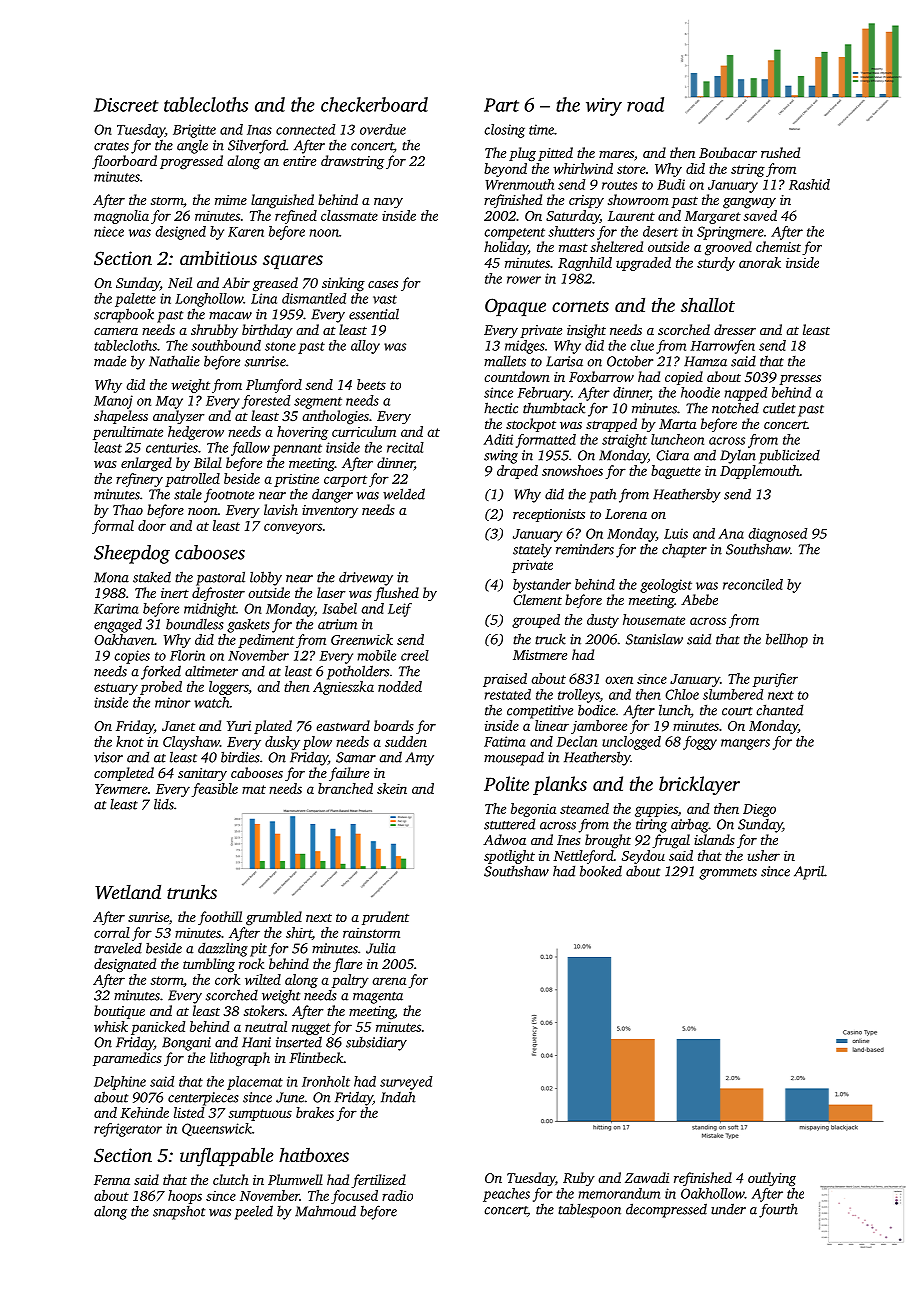 Image resolution: width=924 pixels, height=1314 pixels. What do you see at coordinates (194, 131) in the image?
I see `Brigitte` at bounding box center [194, 131].
